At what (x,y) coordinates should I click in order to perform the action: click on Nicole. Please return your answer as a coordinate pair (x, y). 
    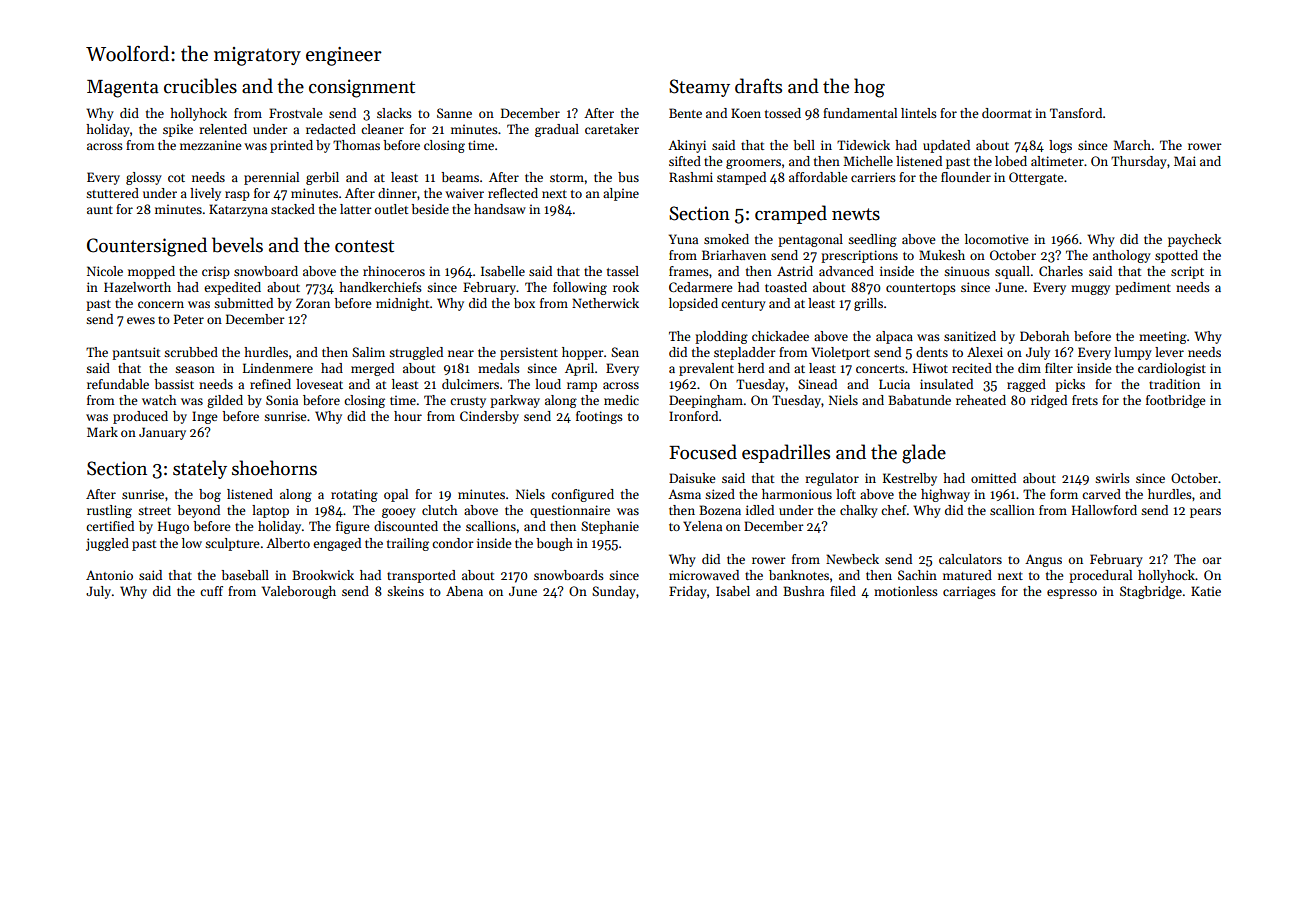
    Looking at the image, I should click on (105, 271).
